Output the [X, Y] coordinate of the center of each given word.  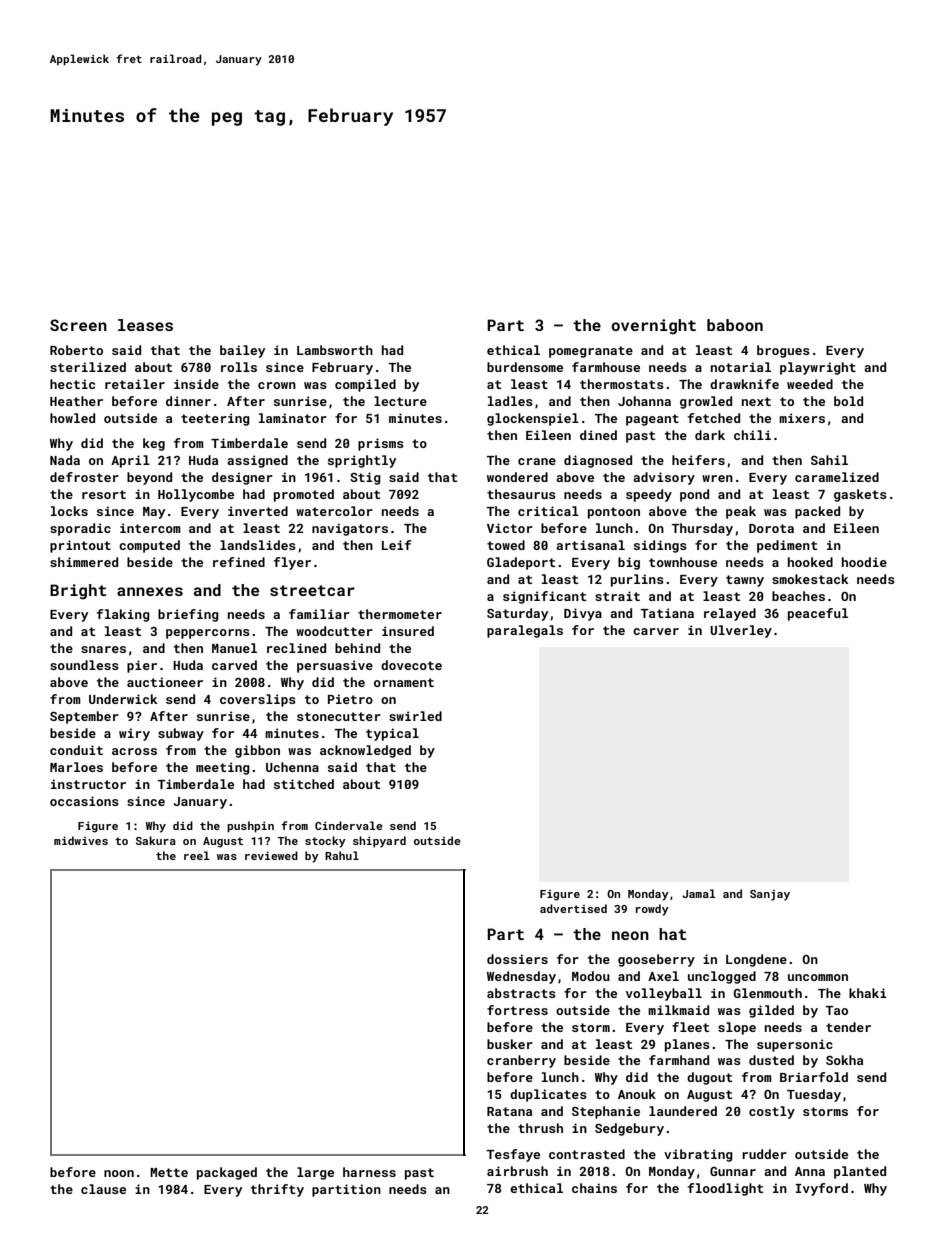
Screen [78, 325]
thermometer [400, 614]
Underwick [123, 699]
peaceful [818, 614]
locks [69, 511]
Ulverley [741, 631]
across [134, 751]
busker [510, 1044]
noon [119, 1173]
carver [656, 631]
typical [392, 734]
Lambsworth [335, 350]
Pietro [350, 699]
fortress [517, 1010]
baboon [735, 325]
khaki [868, 993]
